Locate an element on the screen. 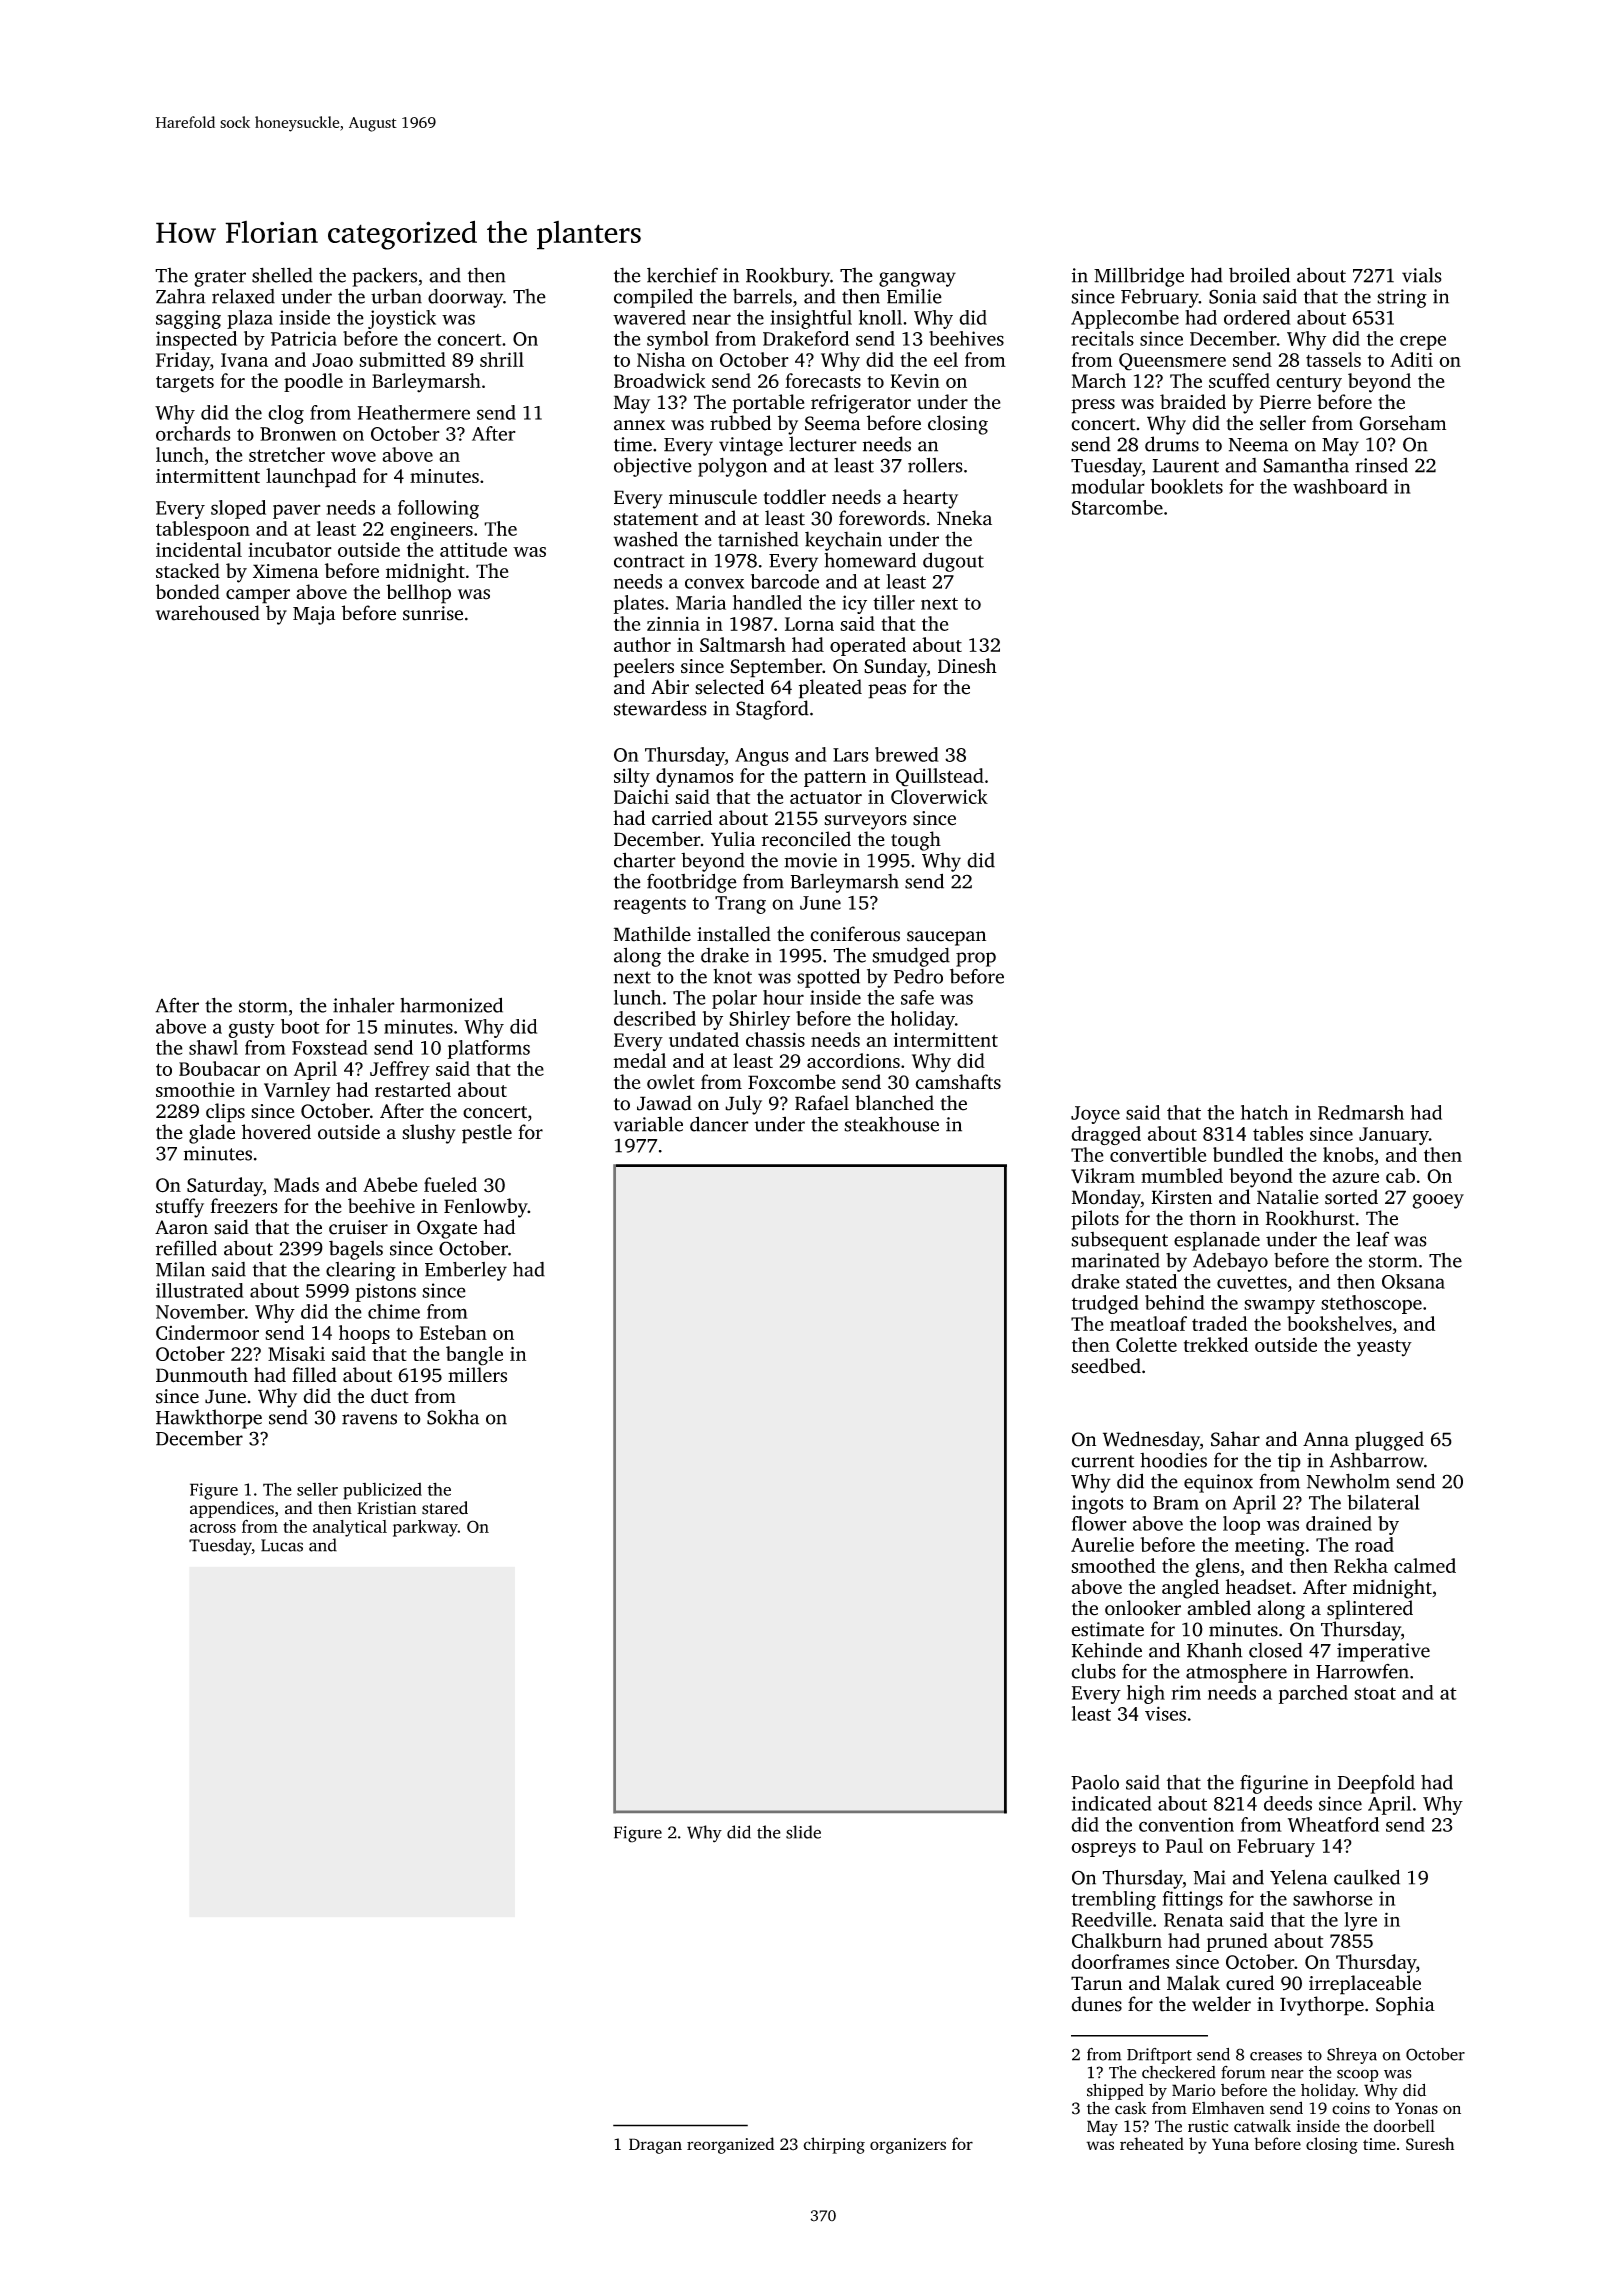  saucepan is located at coordinates (946, 938).
